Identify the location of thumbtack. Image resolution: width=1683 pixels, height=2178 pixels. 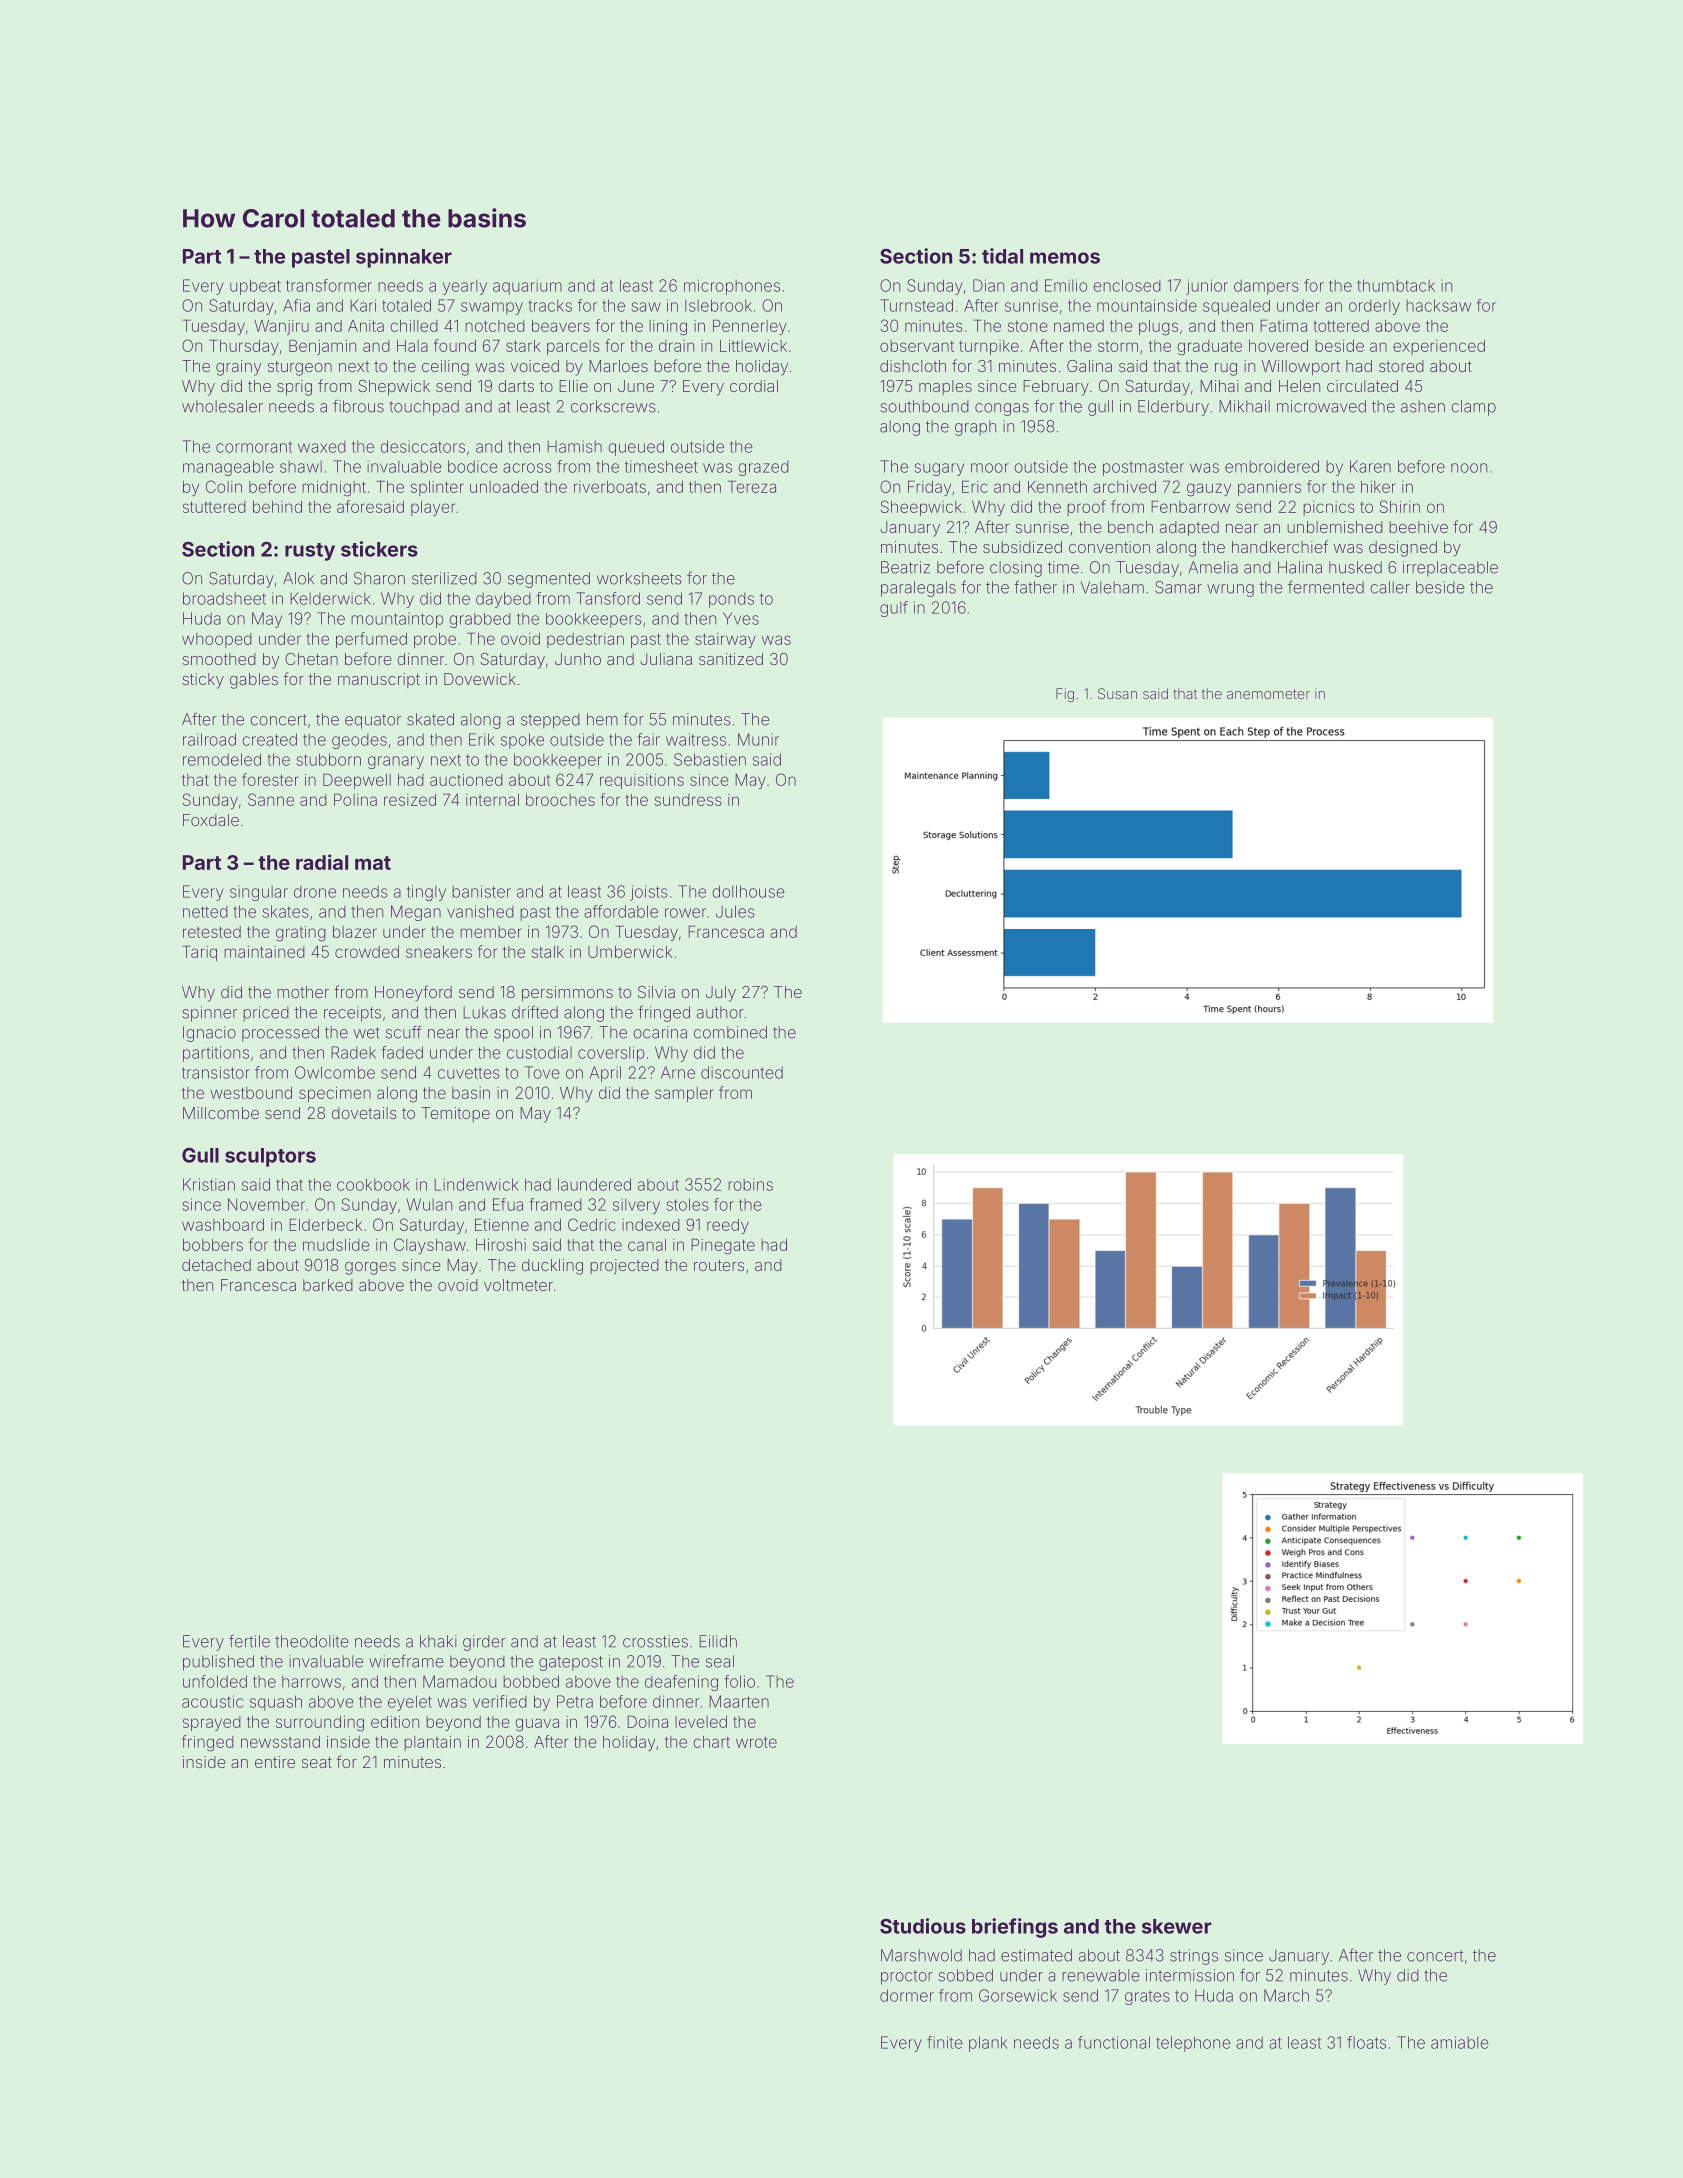
(1396, 285).
